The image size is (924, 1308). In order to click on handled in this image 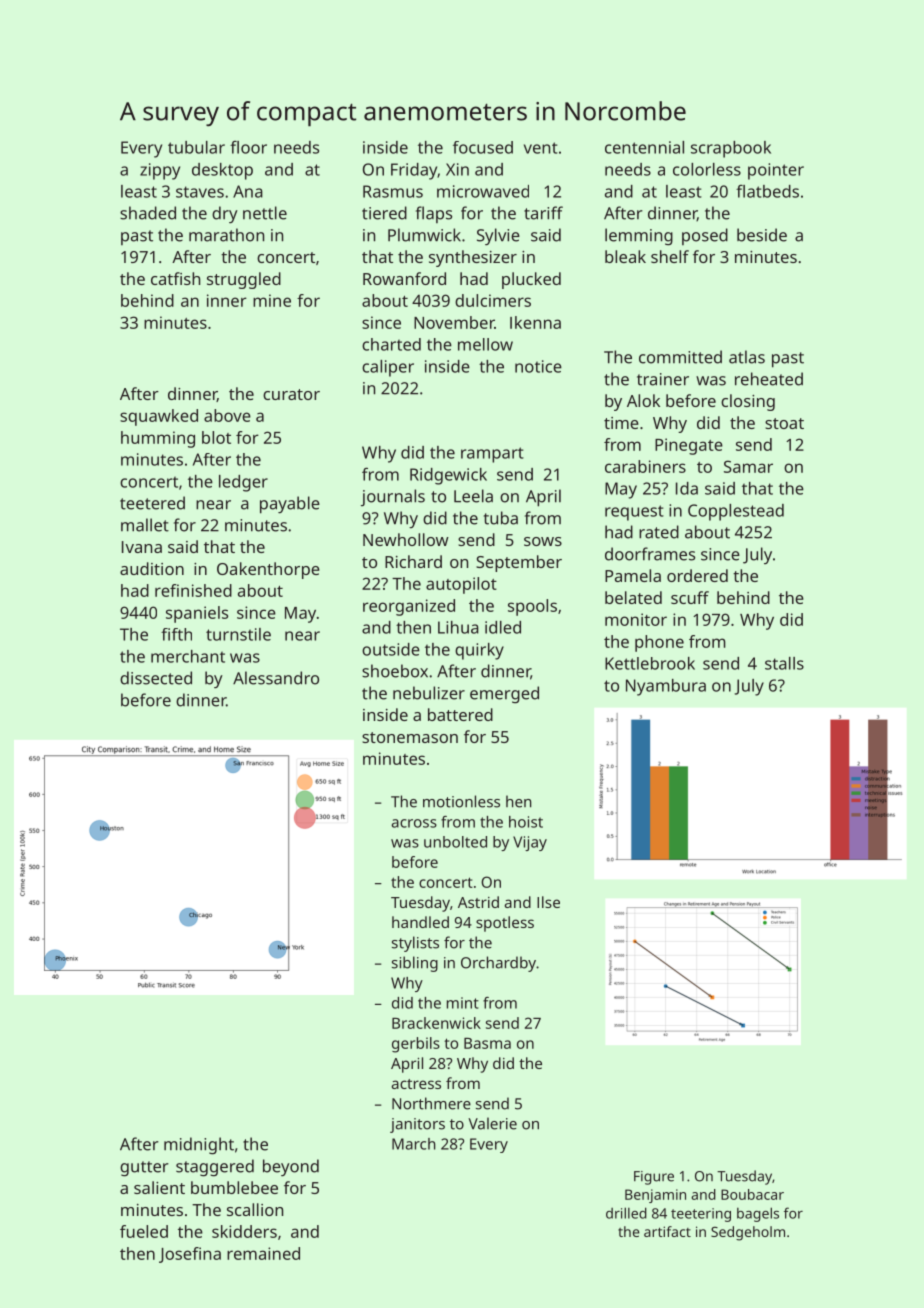, I will do `click(420, 922)`.
